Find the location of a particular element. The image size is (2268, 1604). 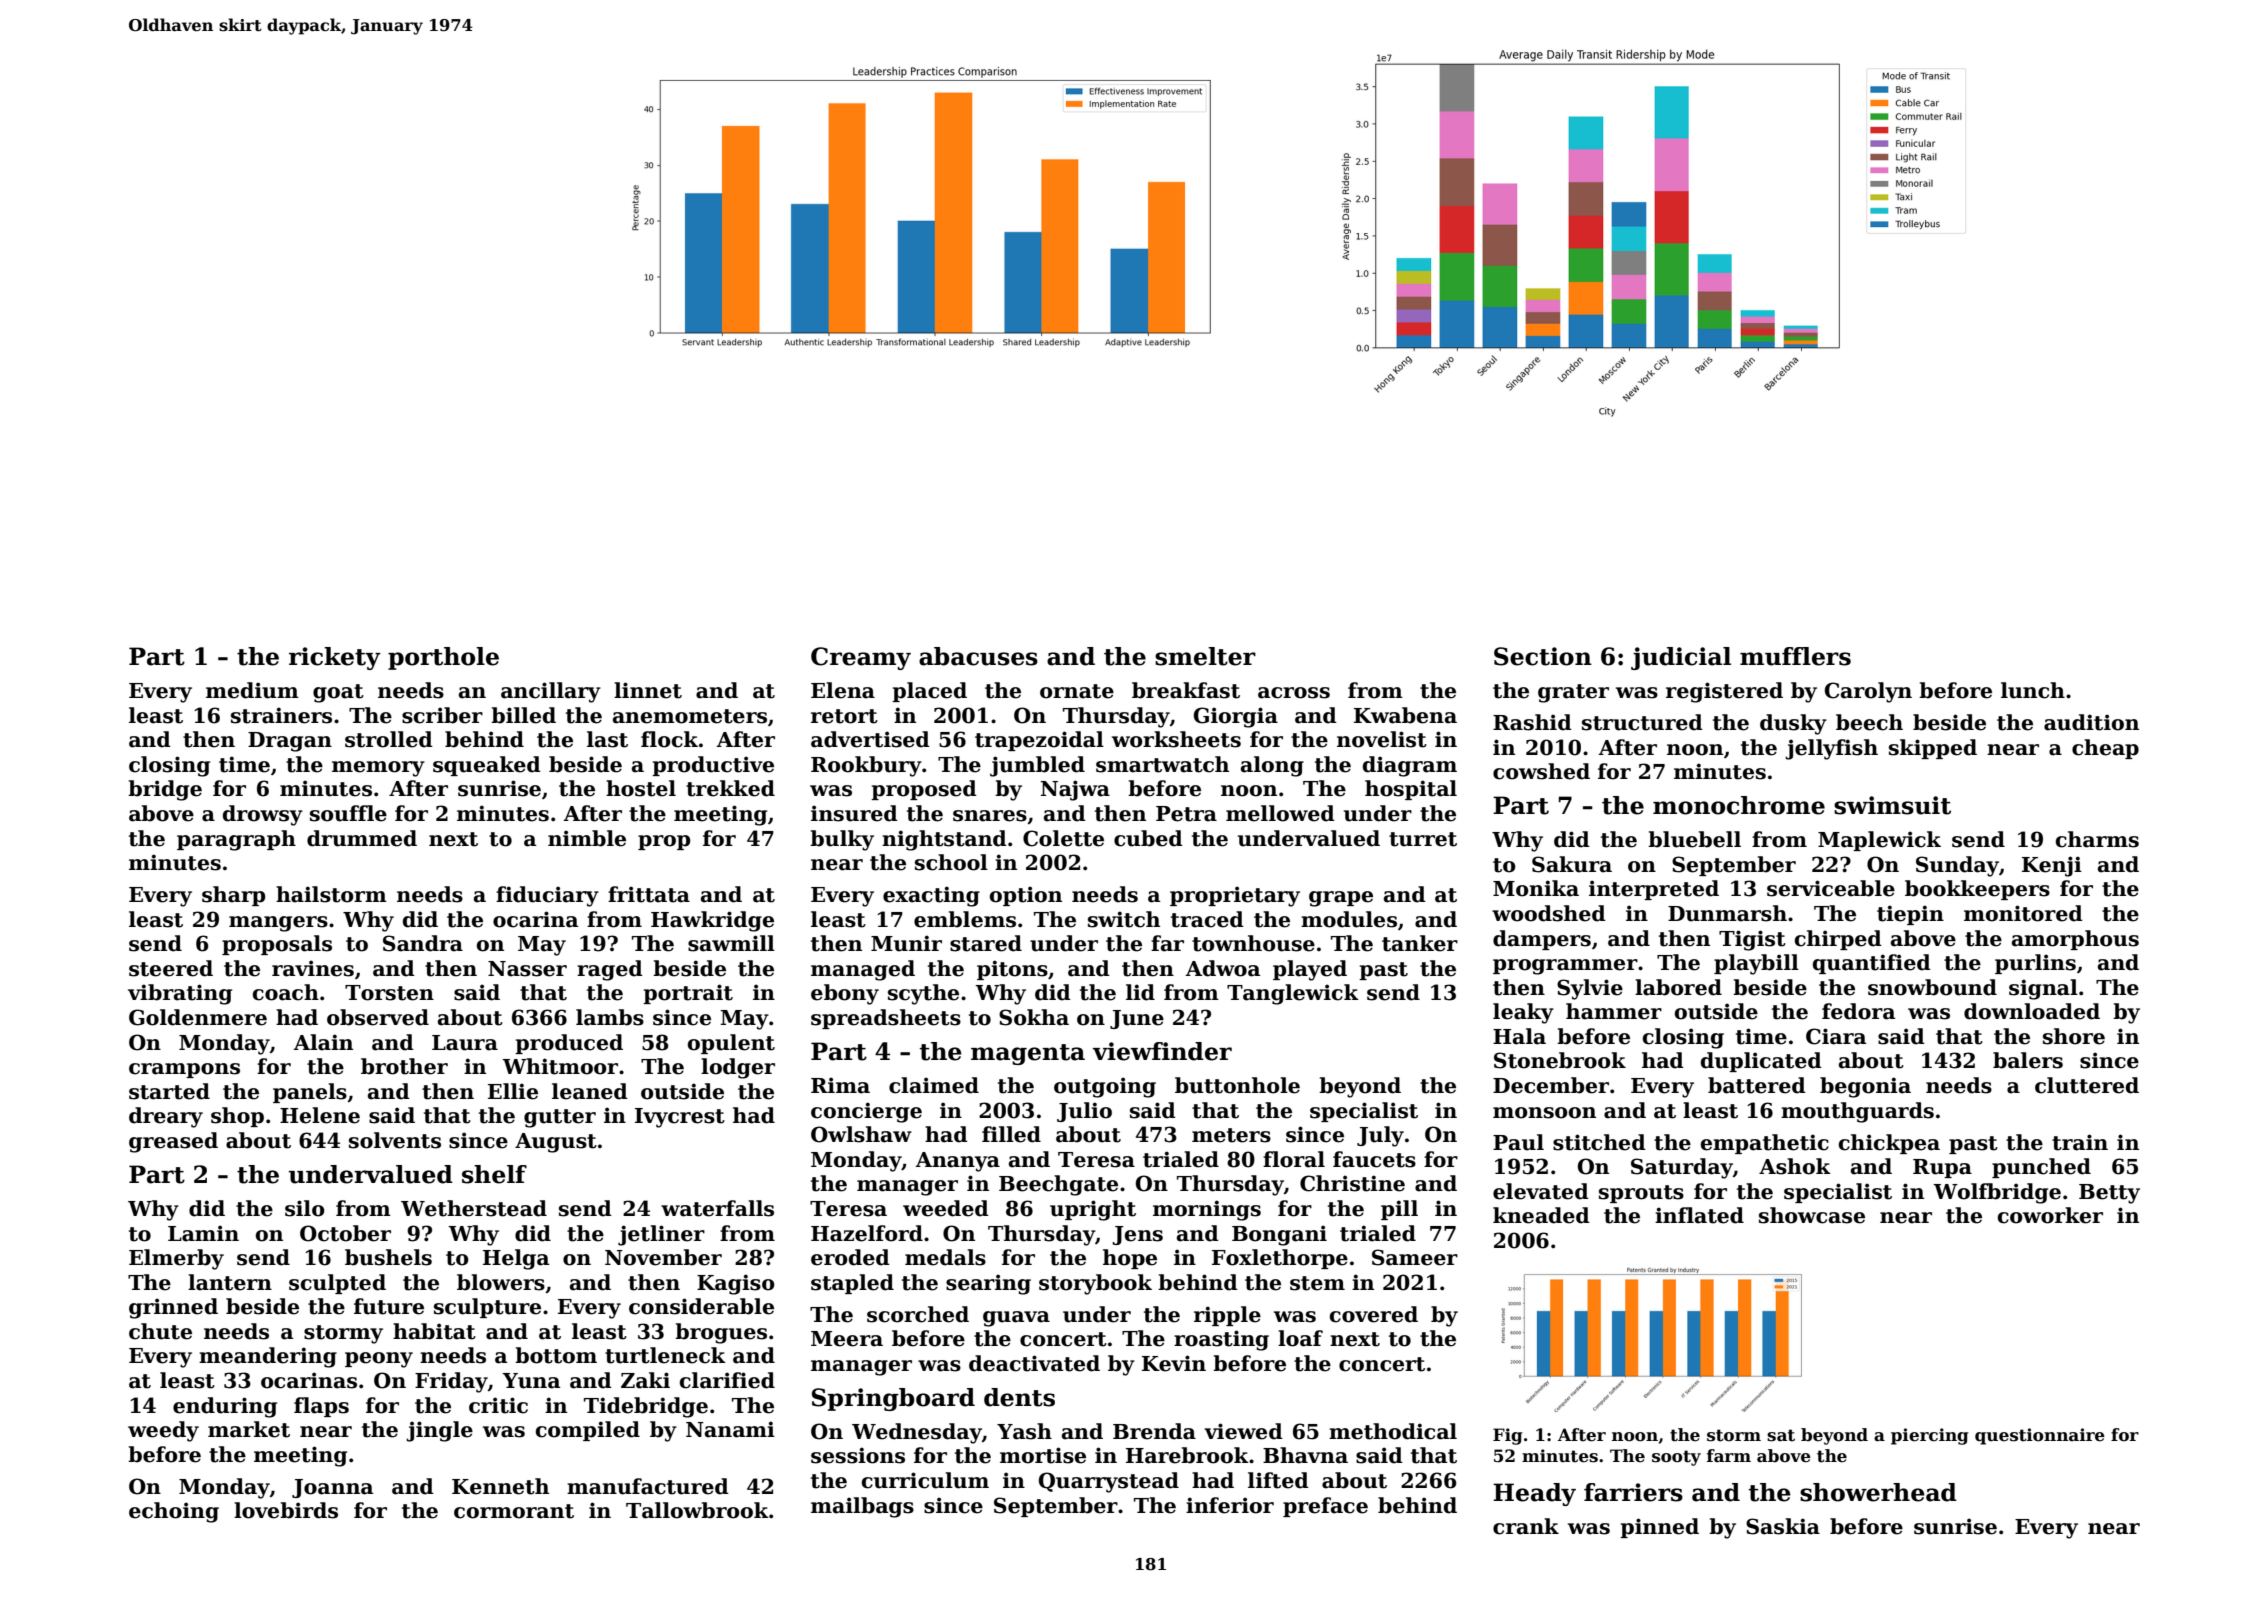

Laura is located at coordinates (465, 1043).
